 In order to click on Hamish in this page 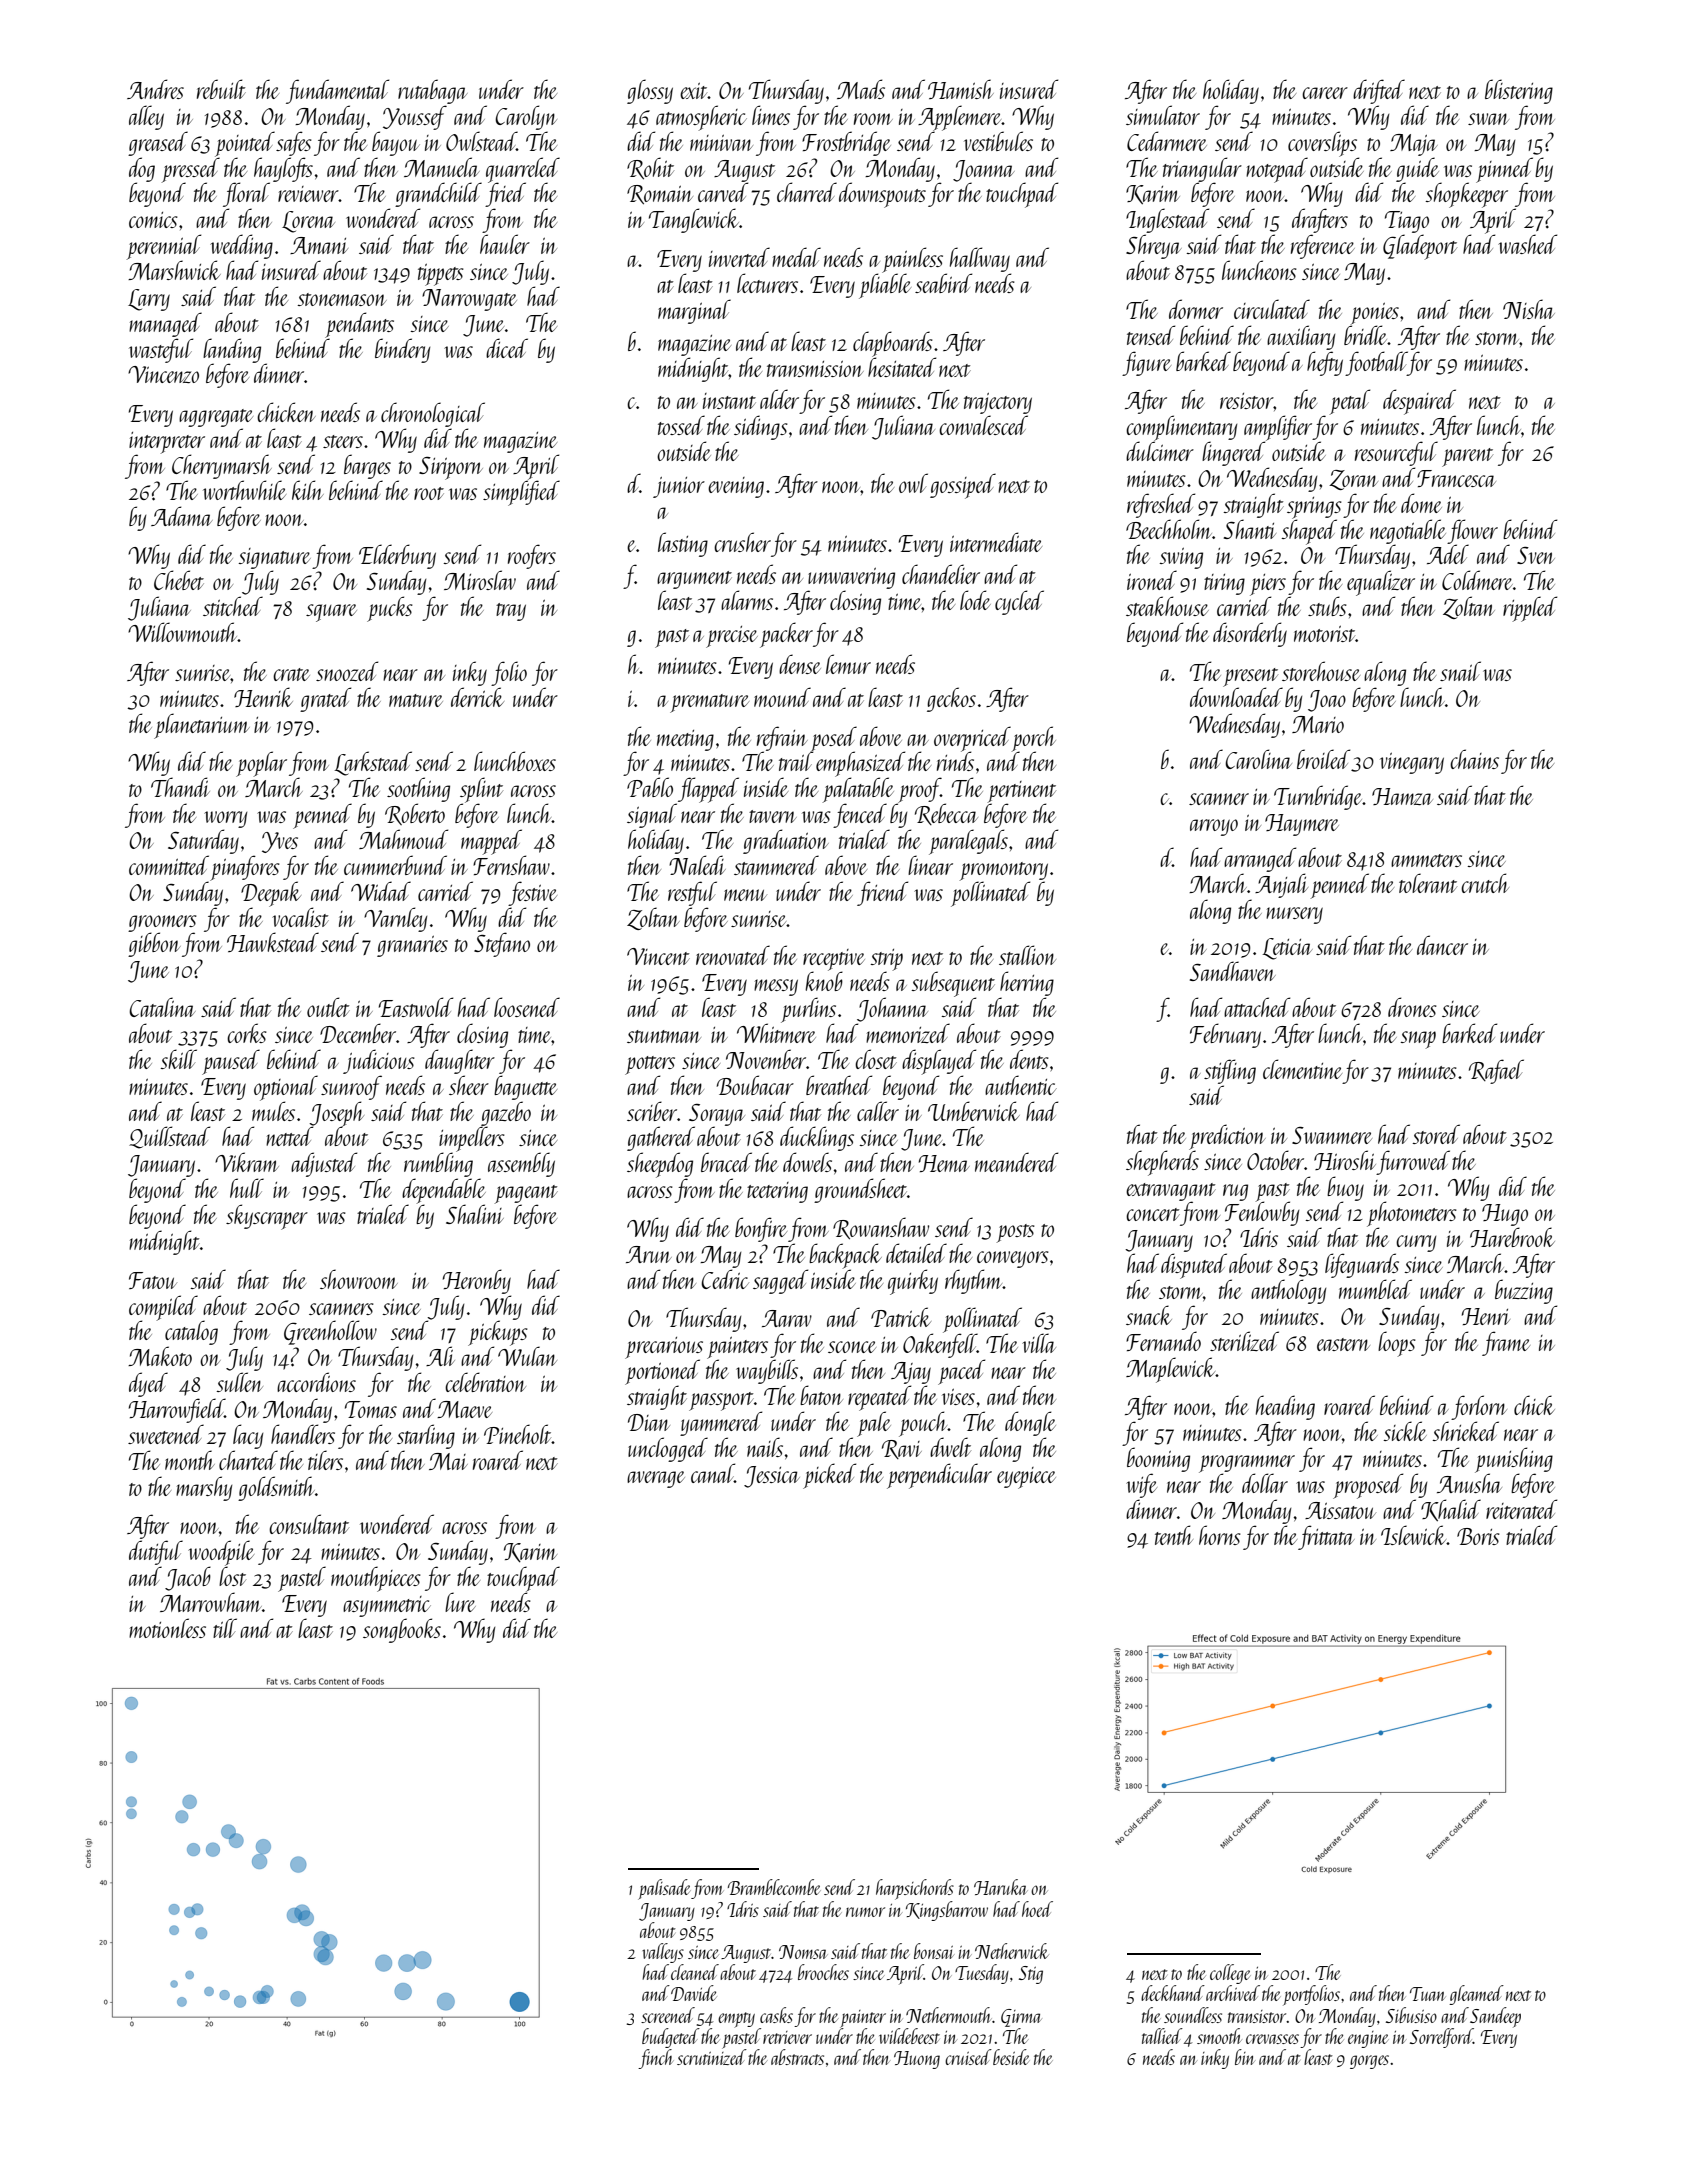, I will do `click(961, 89)`.
